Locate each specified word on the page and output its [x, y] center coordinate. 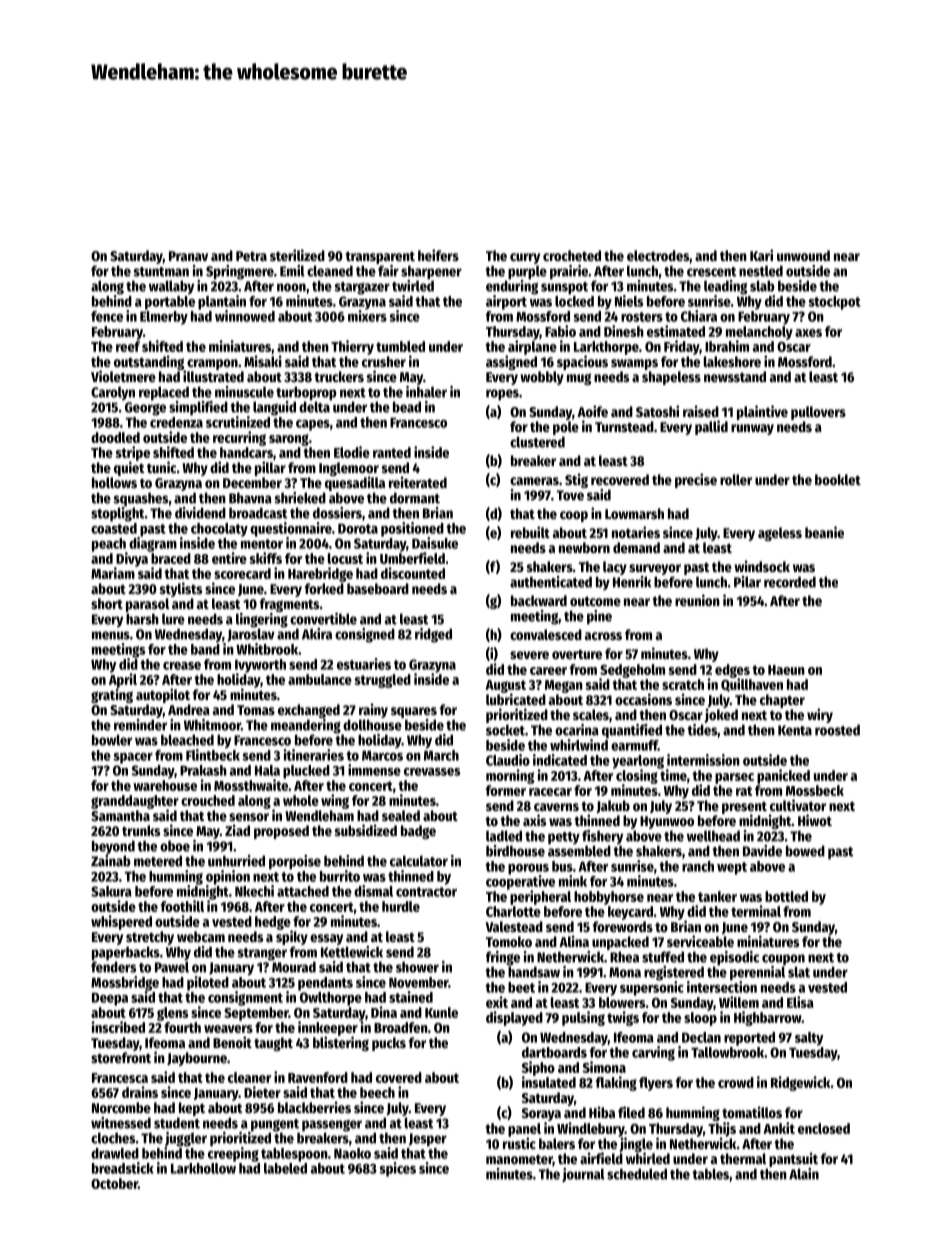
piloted [208, 983]
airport [506, 302]
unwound [803, 255]
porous [528, 869]
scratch [683, 684]
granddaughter [135, 802]
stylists [181, 589]
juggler [186, 1139]
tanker [717, 896]
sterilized [297, 255]
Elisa [800, 1002]
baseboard [378, 588]
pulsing [583, 1018]
